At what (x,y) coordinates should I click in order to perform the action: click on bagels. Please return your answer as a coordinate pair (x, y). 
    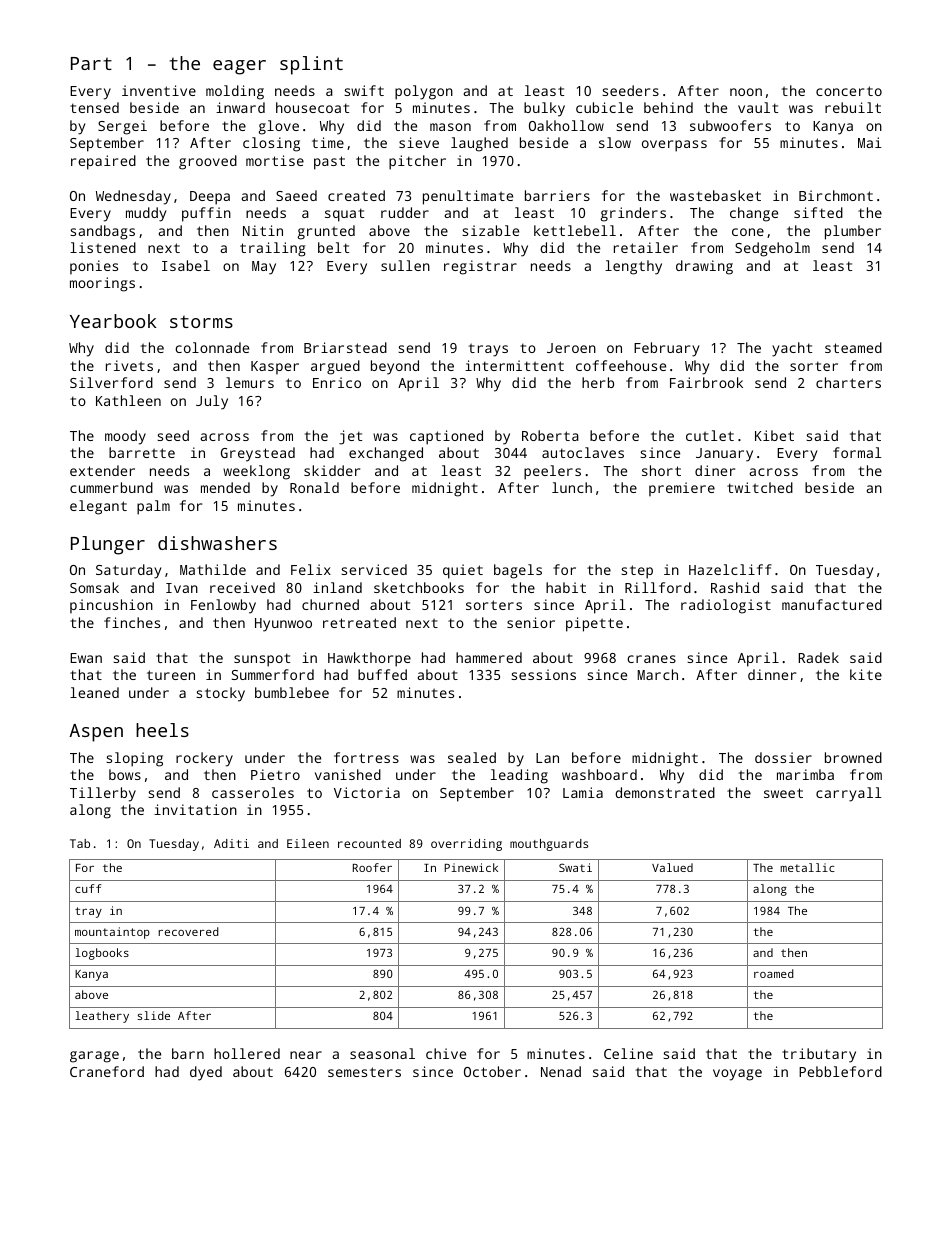
    Looking at the image, I should click on (518, 571).
